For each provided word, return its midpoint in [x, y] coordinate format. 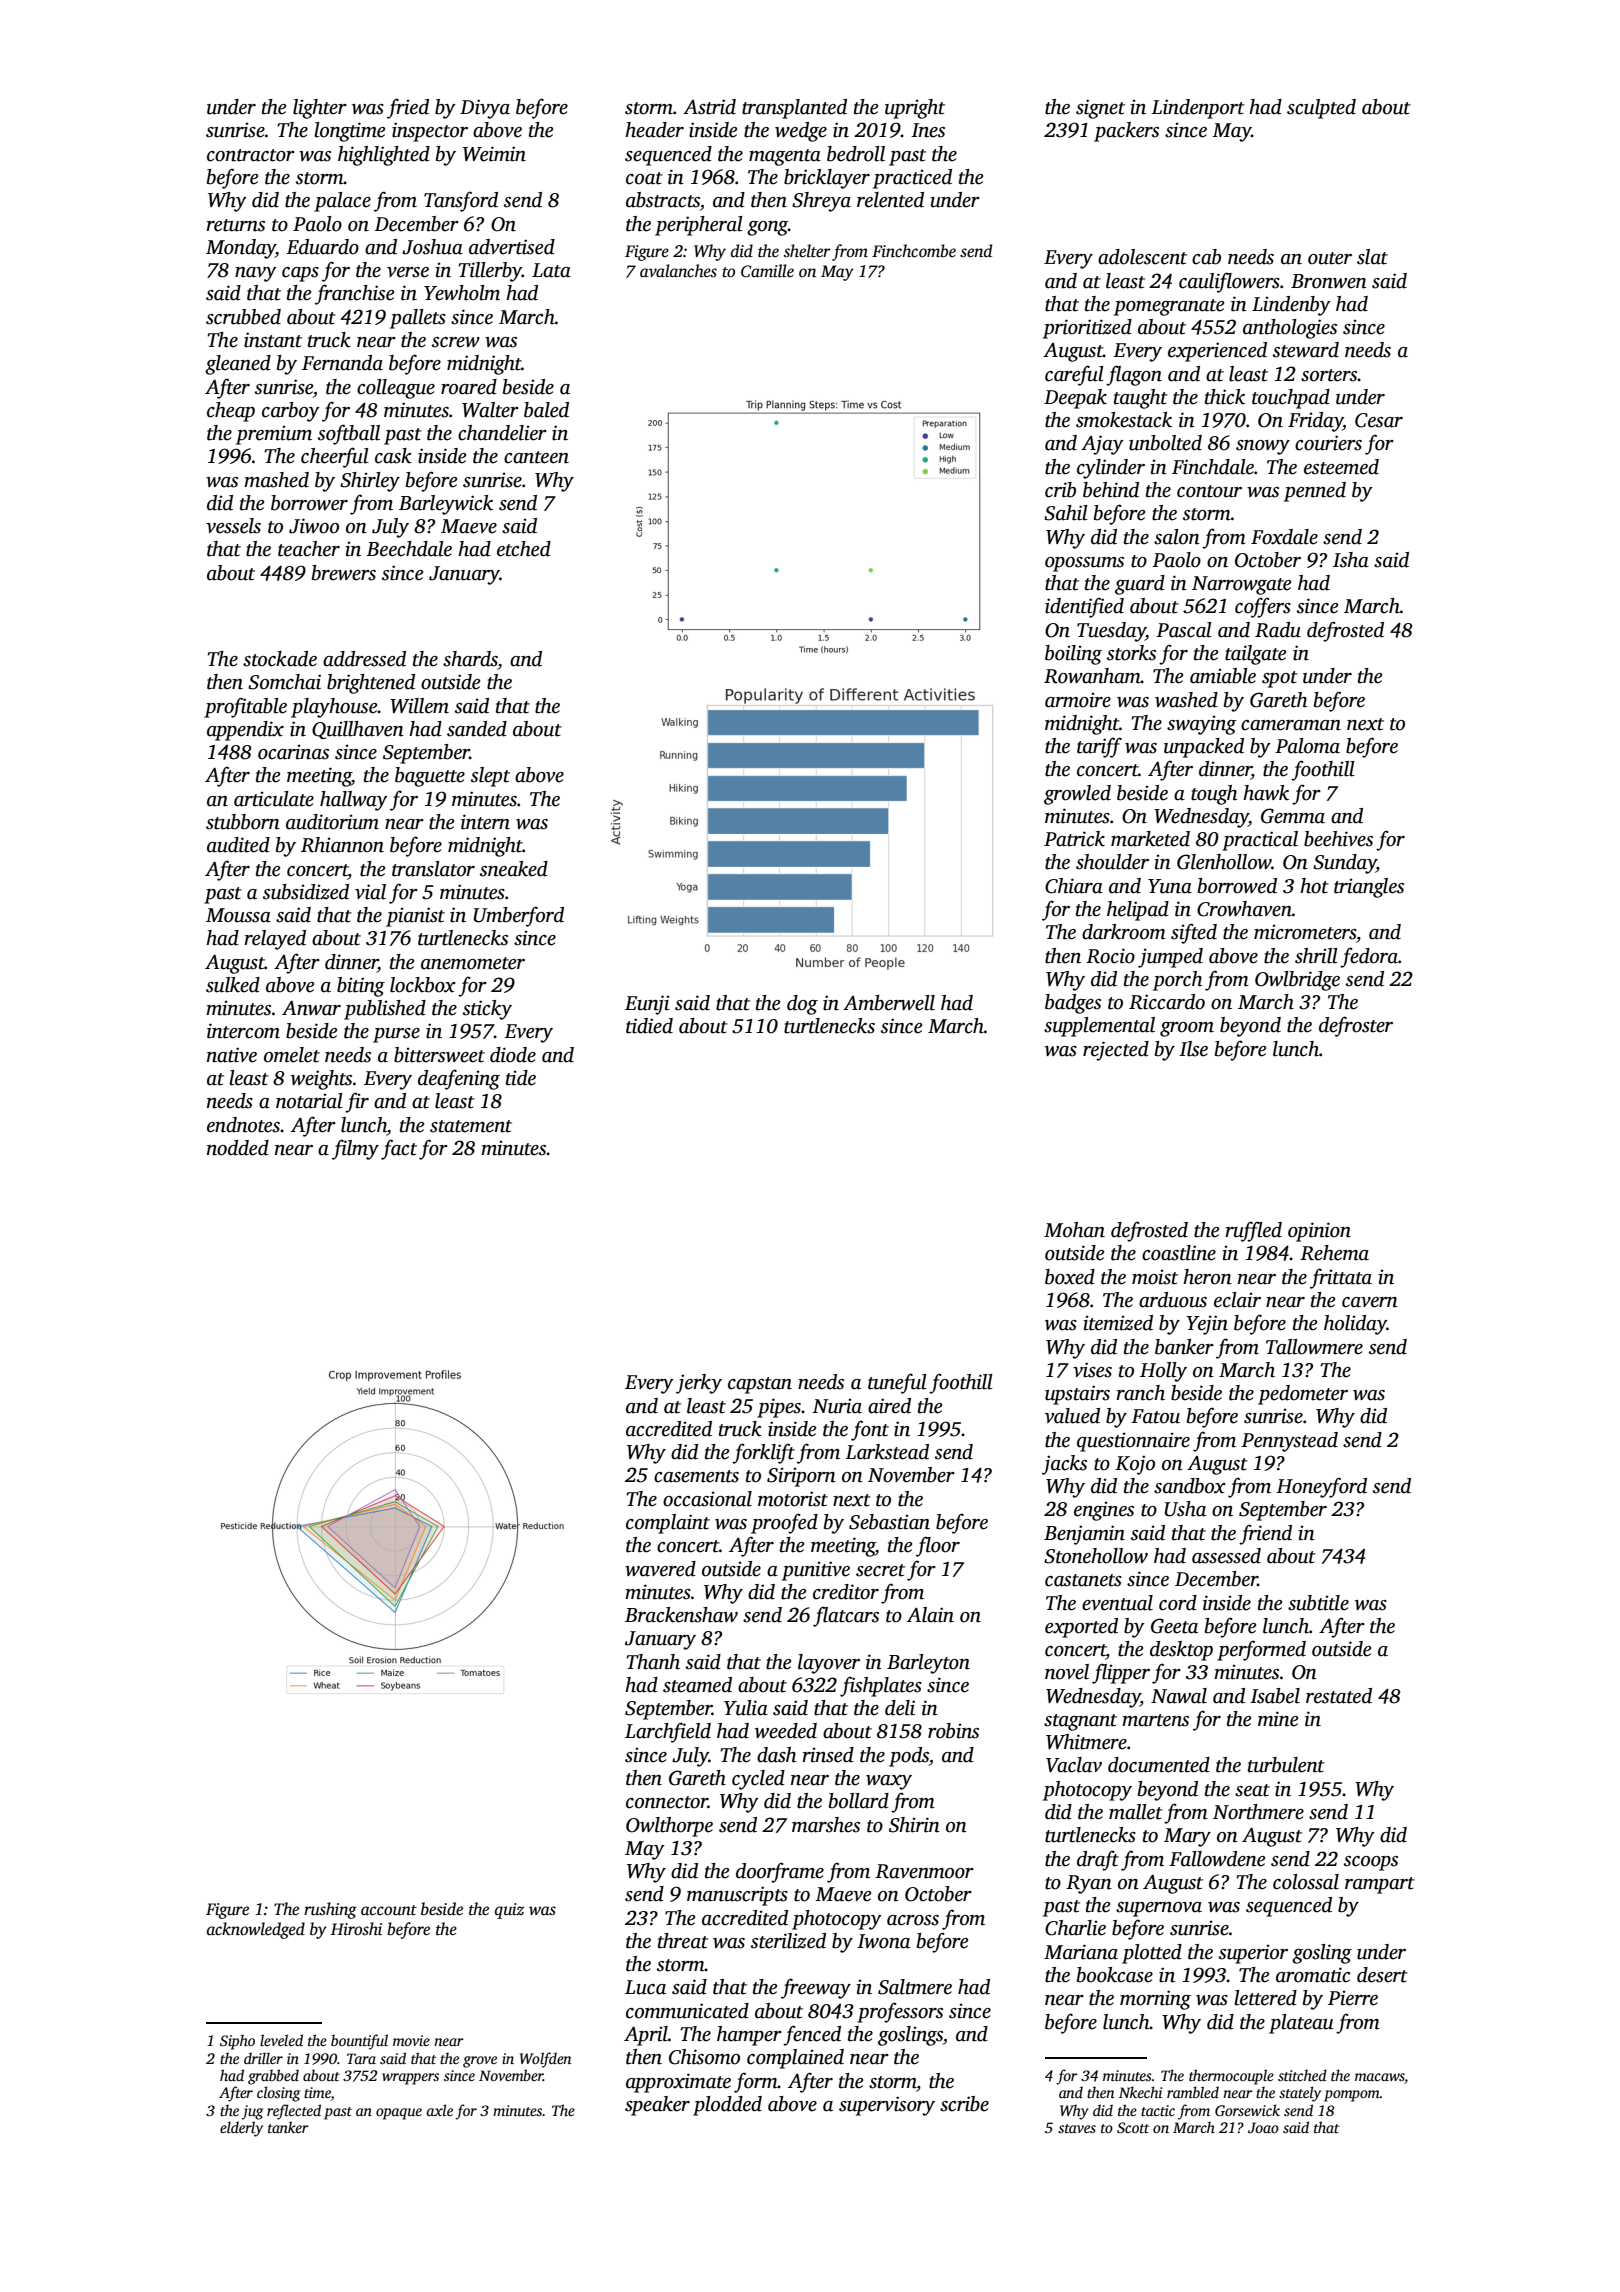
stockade [280, 659]
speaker [657, 2106]
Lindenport [1198, 109]
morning [1155, 2000]
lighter [320, 109]
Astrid [709, 107]
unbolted [1165, 443]
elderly [241, 2129]
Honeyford [1321, 1487]
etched [524, 549]
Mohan [1074, 1230]
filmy [355, 1149]
